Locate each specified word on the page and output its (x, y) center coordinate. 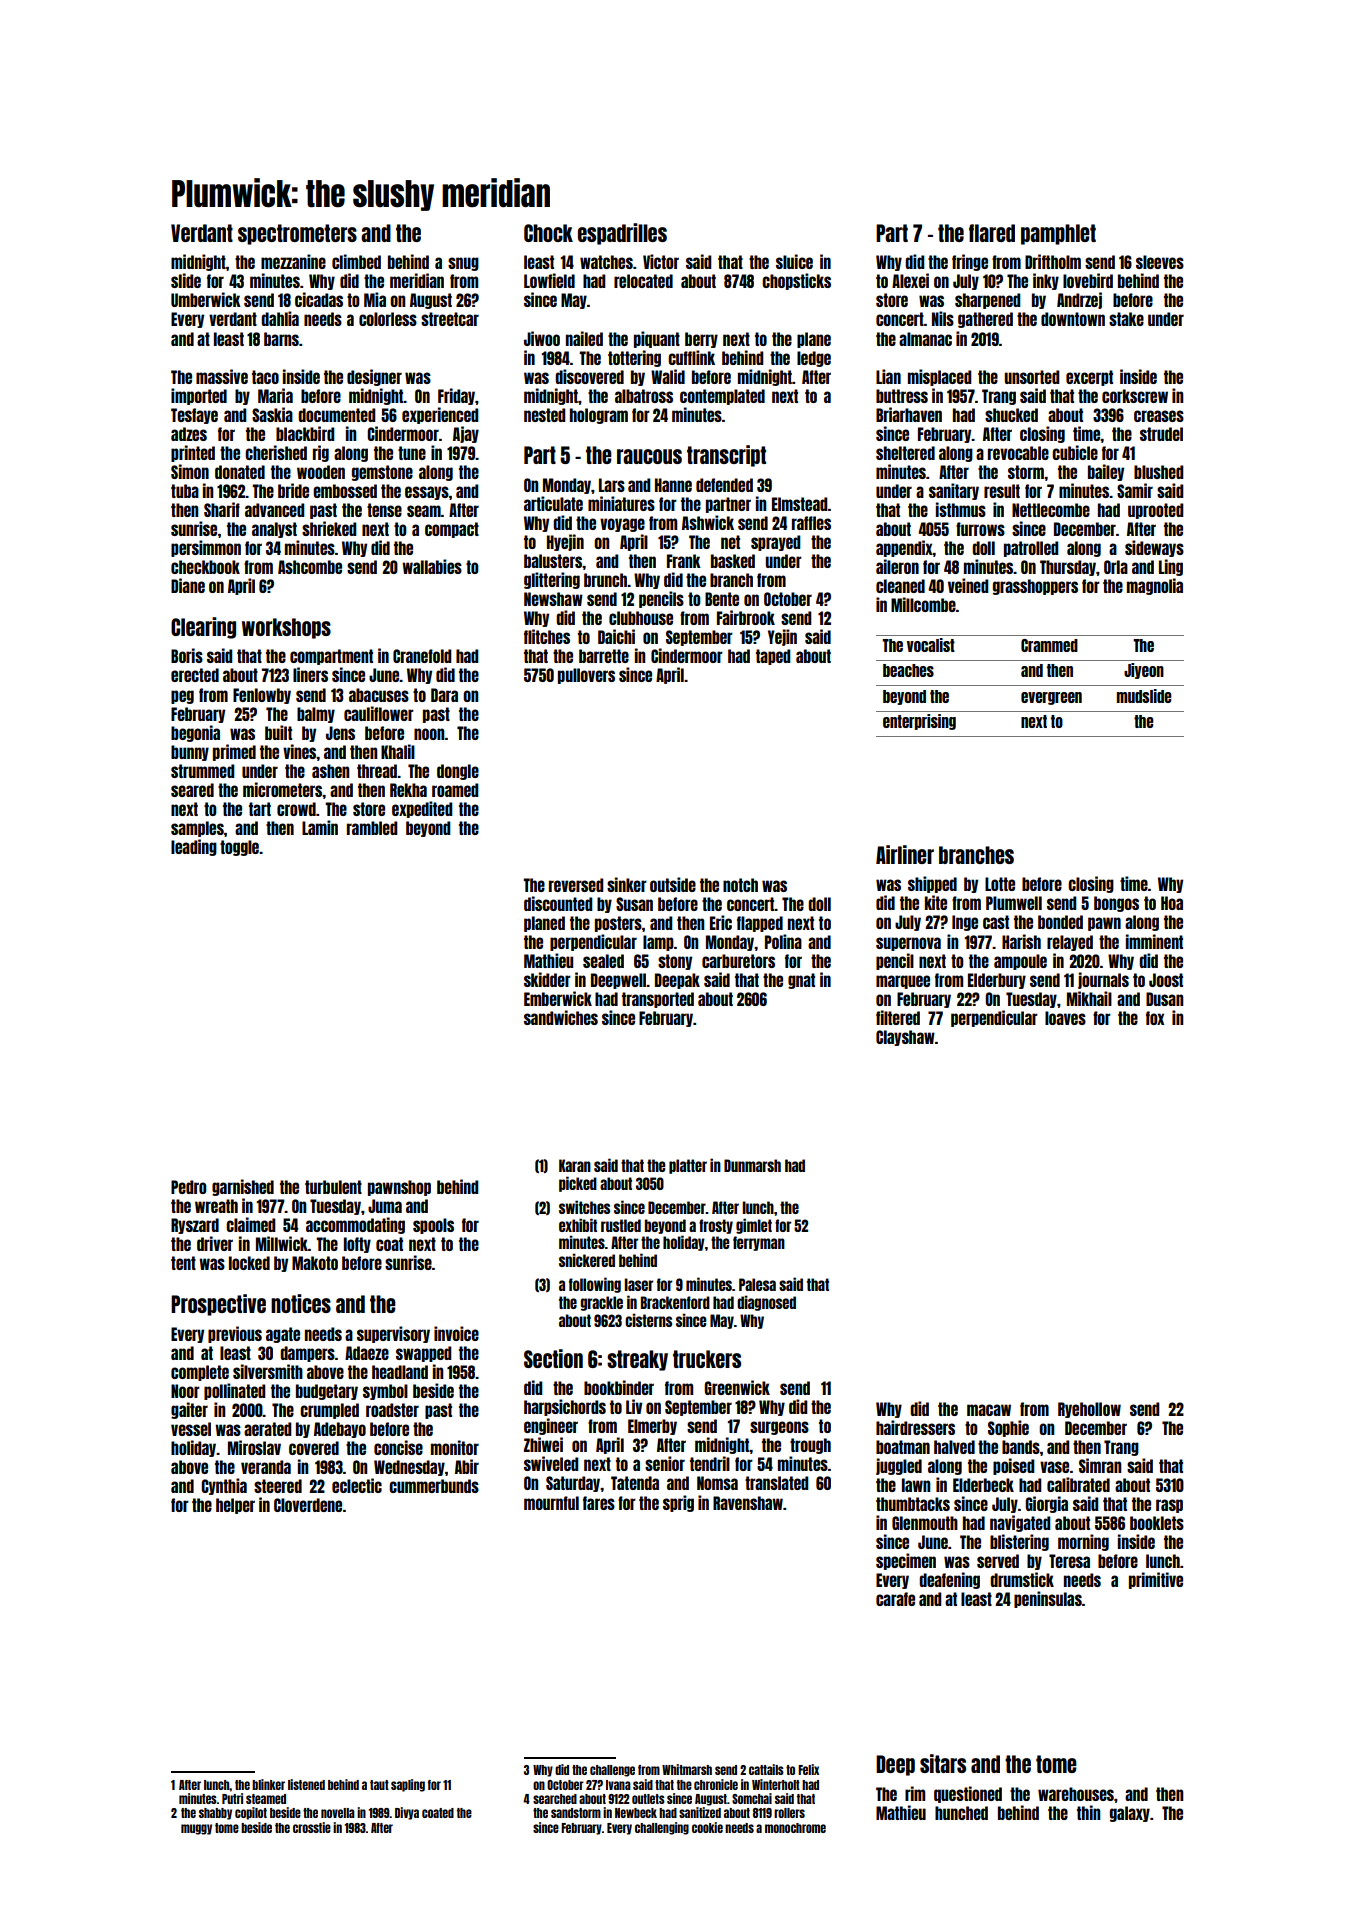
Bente (722, 599)
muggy (196, 1829)
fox (1155, 1018)
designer (374, 377)
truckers (707, 1359)
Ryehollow (1089, 1410)
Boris (187, 655)
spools (433, 1226)
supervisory (393, 1334)
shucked (1011, 415)
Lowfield (549, 280)
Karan (575, 1165)
